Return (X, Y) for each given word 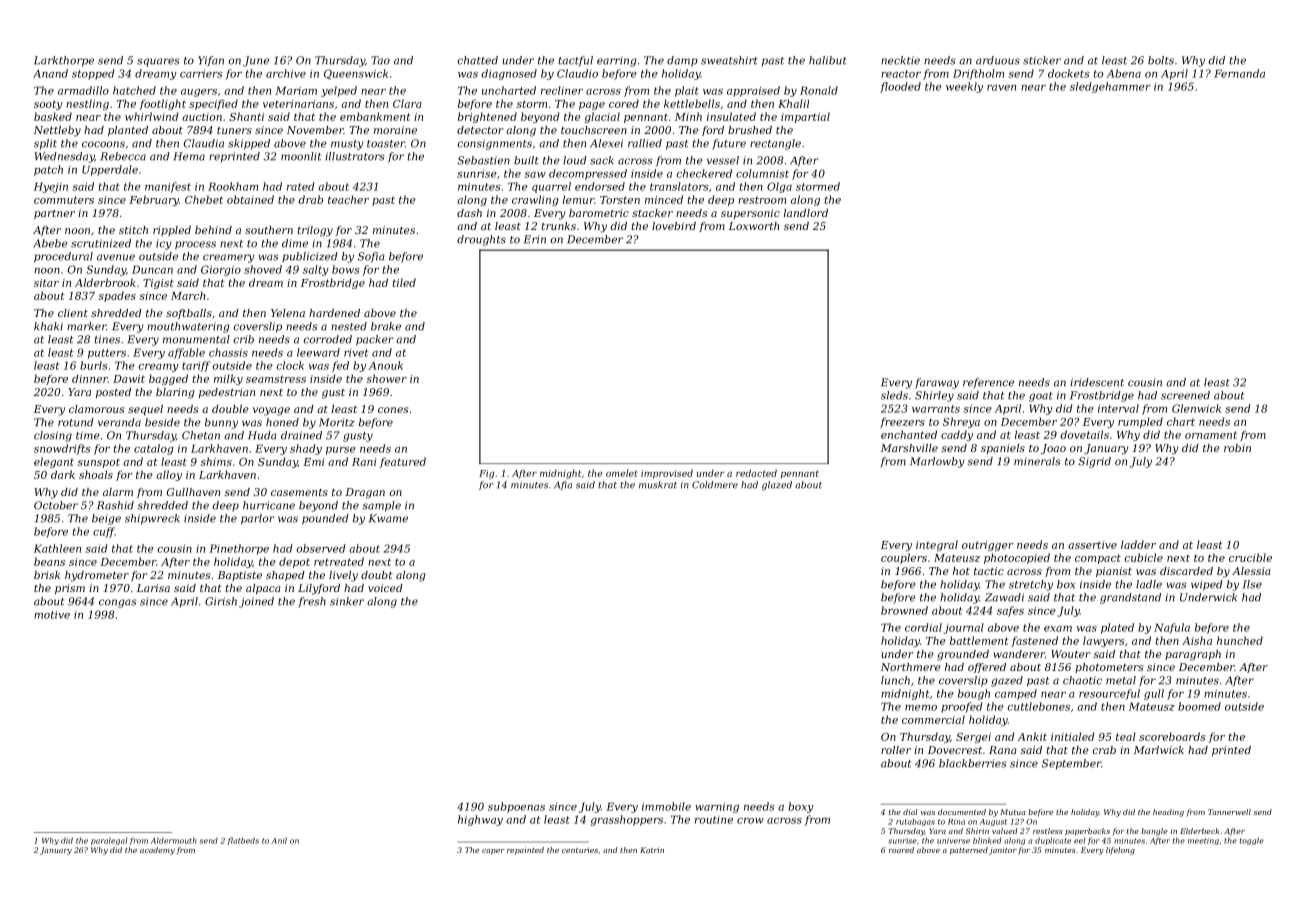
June (256, 61)
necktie (900, 60)
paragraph (1193, 655)
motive (52, 615)
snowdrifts (62, 449)
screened (1185, 395)
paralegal (109, 841)
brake (386, 326)
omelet (622, 473)
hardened (334, 313)
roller (896, 750)
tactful (575, 61)
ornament (1211, 435)
